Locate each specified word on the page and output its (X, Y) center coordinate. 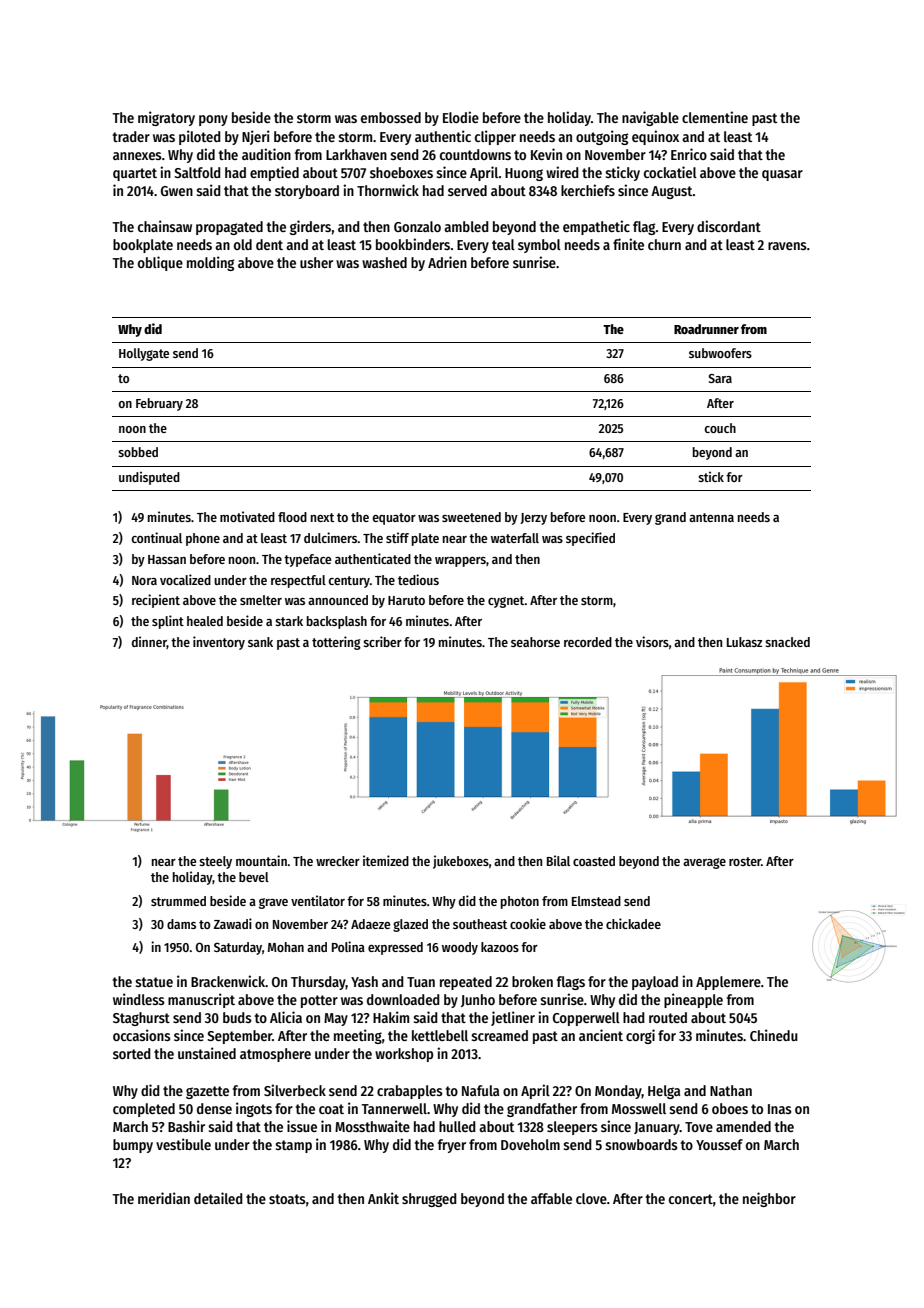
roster (745, 861)
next (322, 517)
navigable (650, 118)
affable (551, 1198)
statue (154, 982)
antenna (711, 517)
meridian (164, 1198)
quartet (135, 174)
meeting (358, 1036)
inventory (219, 643)
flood (292, 517)
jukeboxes (461, 862)
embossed (391, 117)
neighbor (769, 1199)
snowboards (641, 1144)
